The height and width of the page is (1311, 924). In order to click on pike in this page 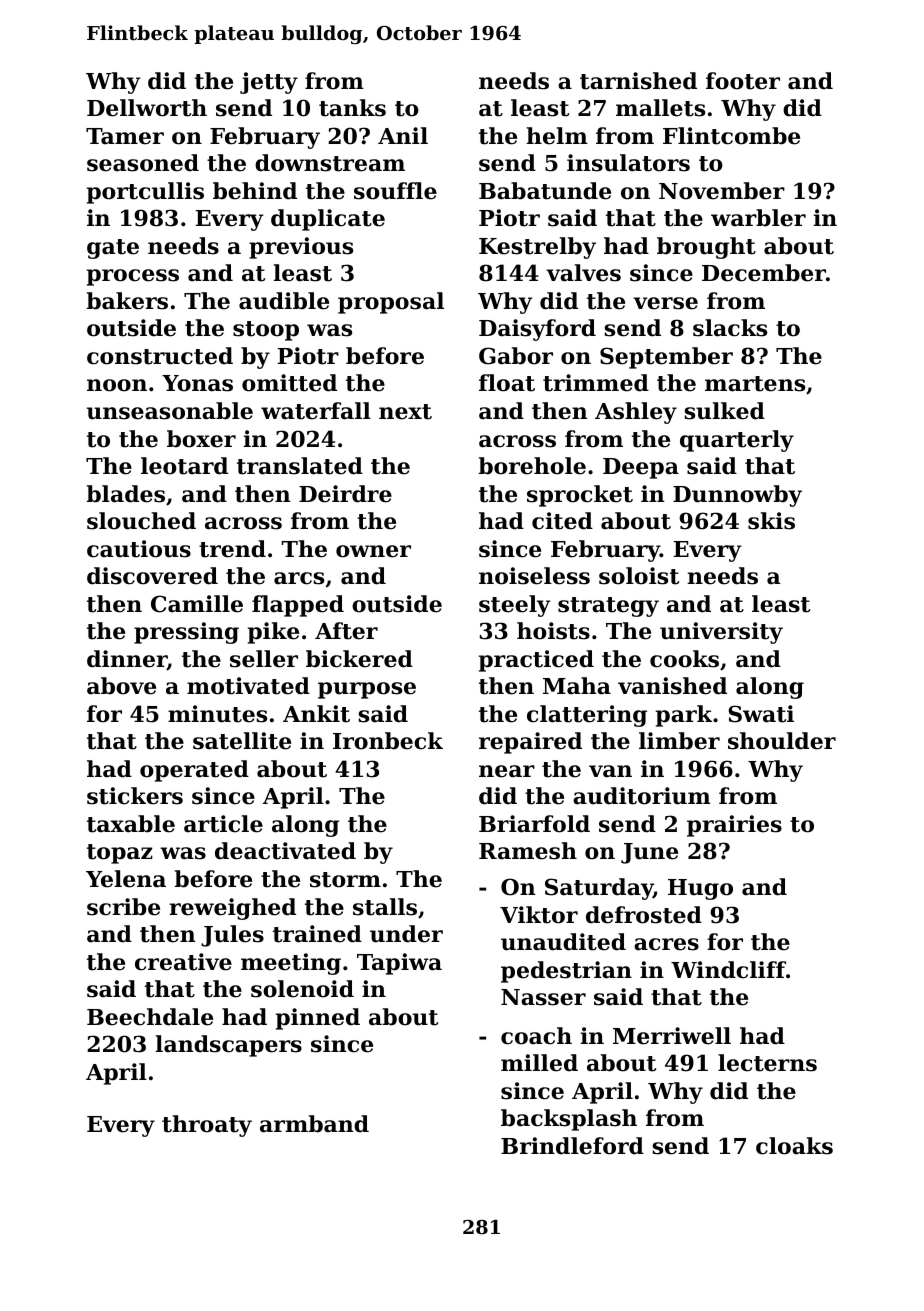, I will do `click(273, 633)`.
